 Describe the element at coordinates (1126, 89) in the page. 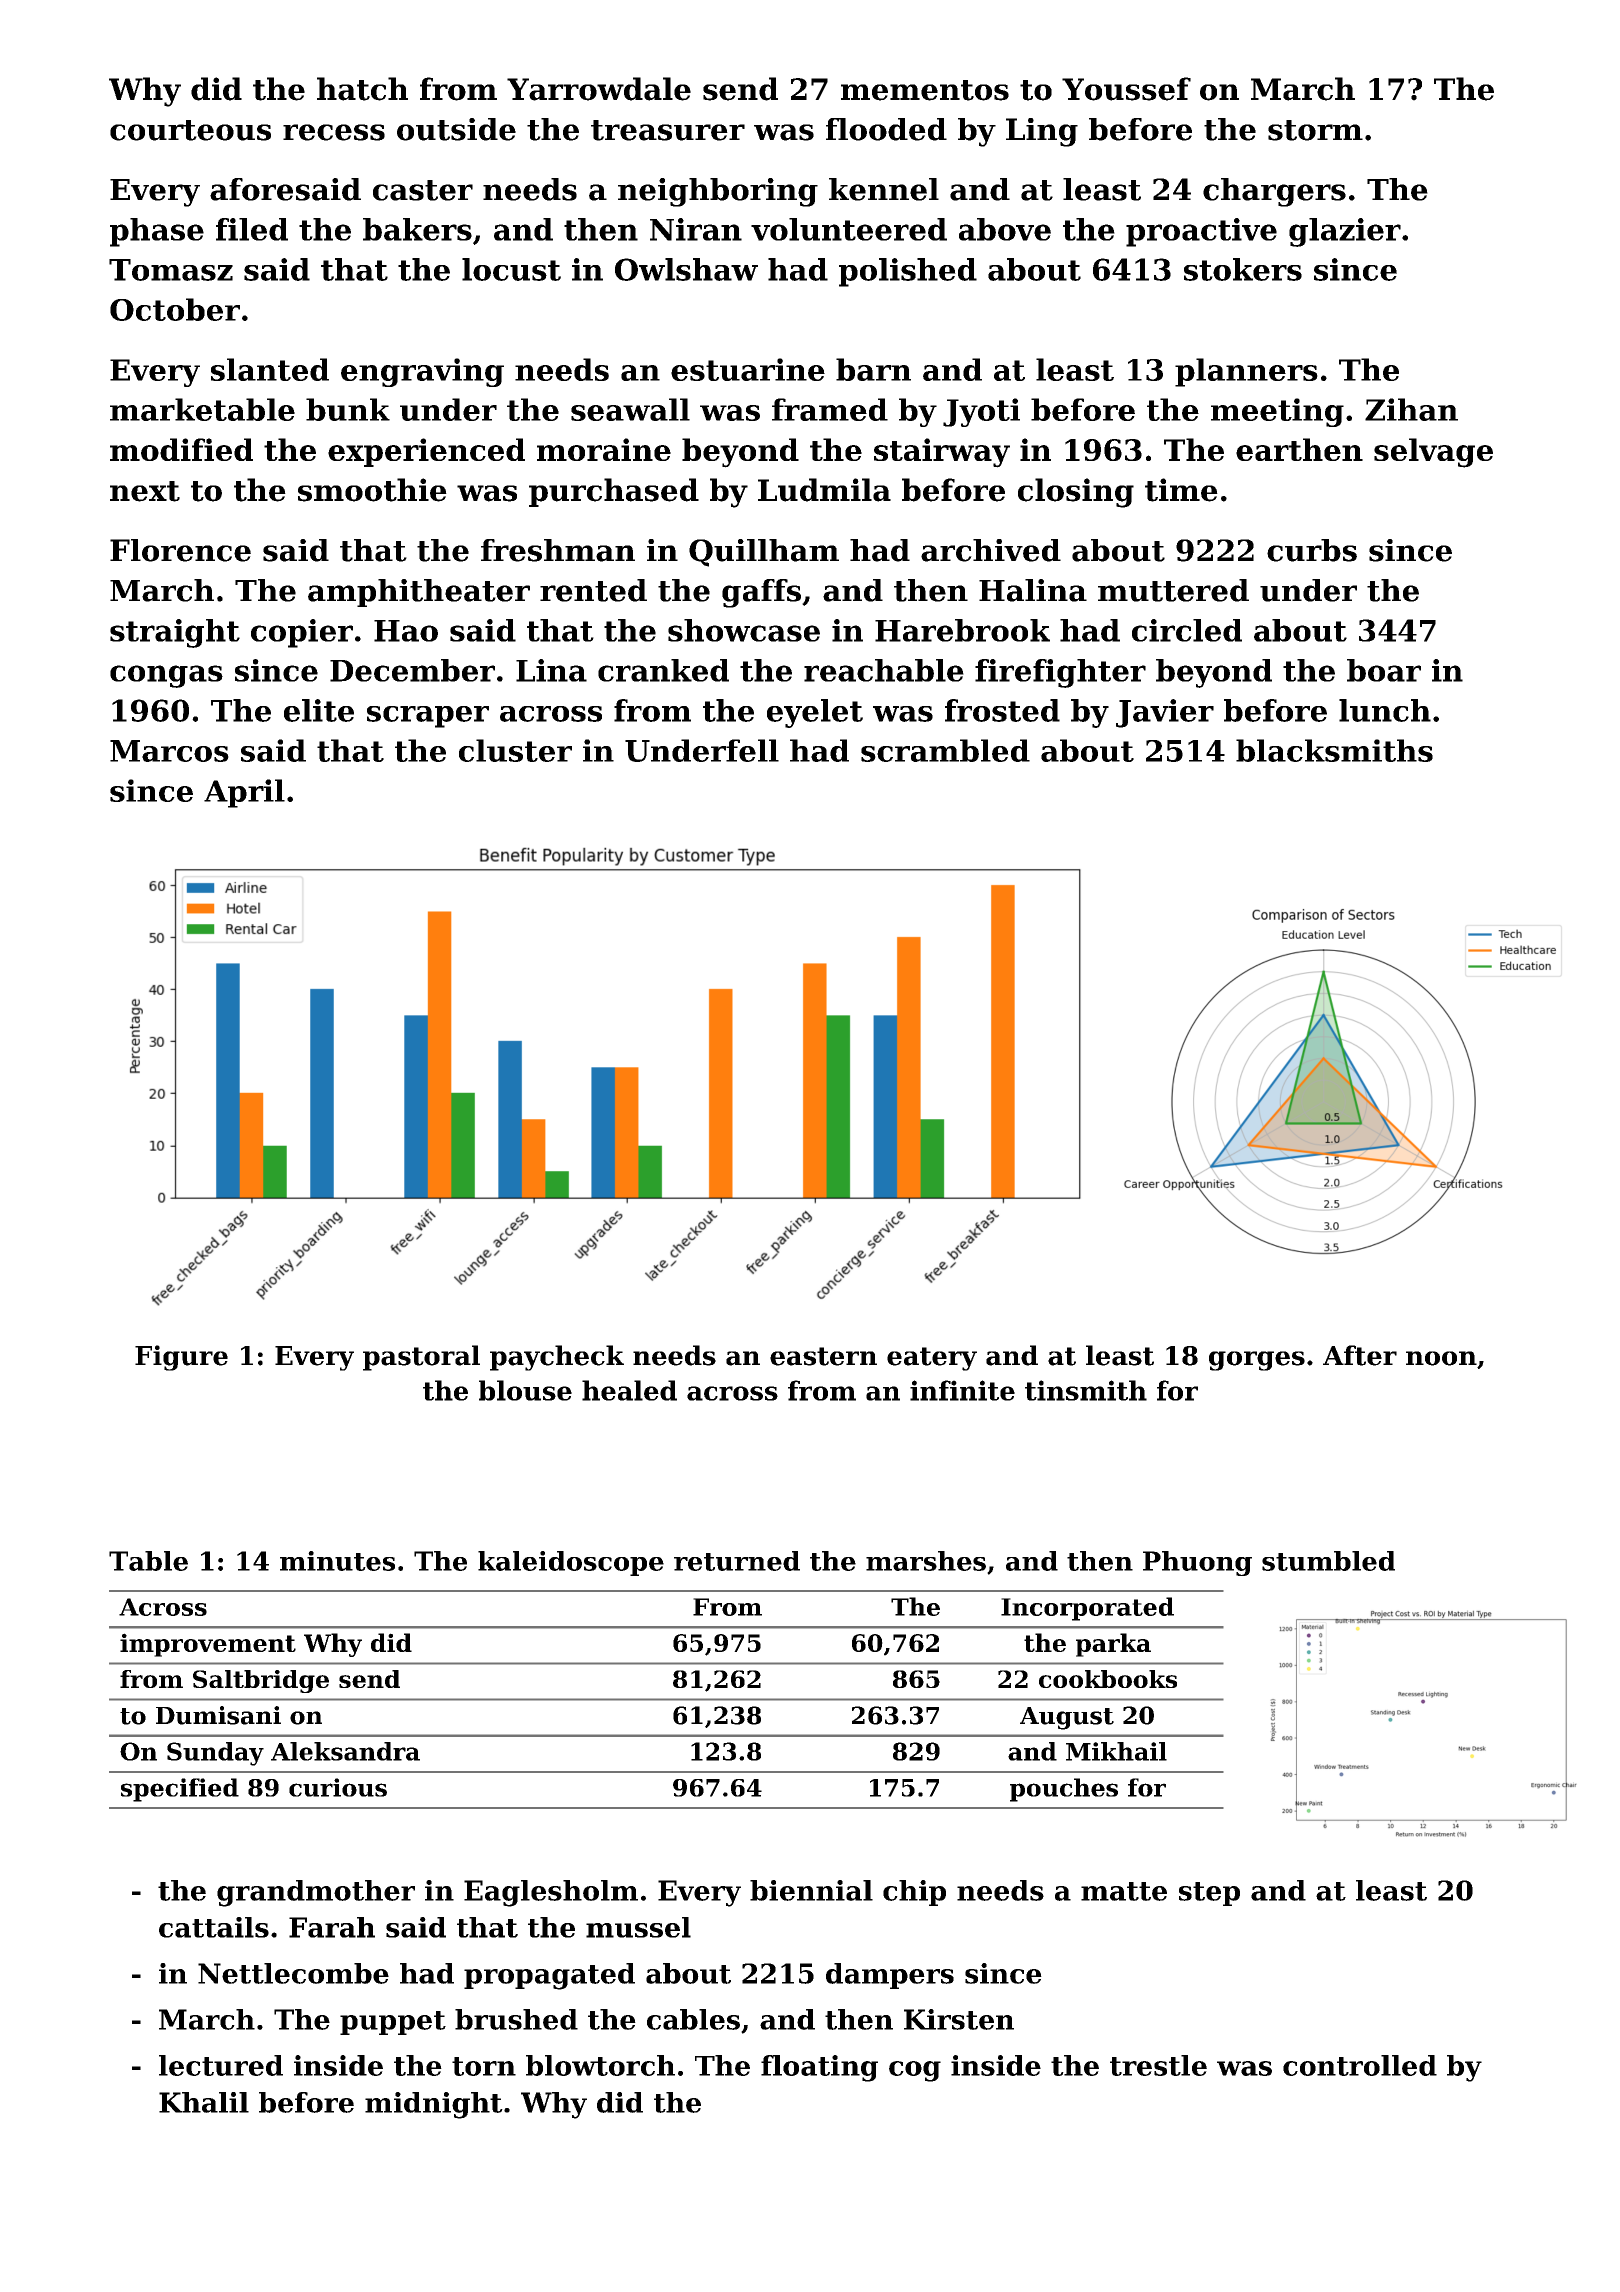

I see `Youssef` at that location.
